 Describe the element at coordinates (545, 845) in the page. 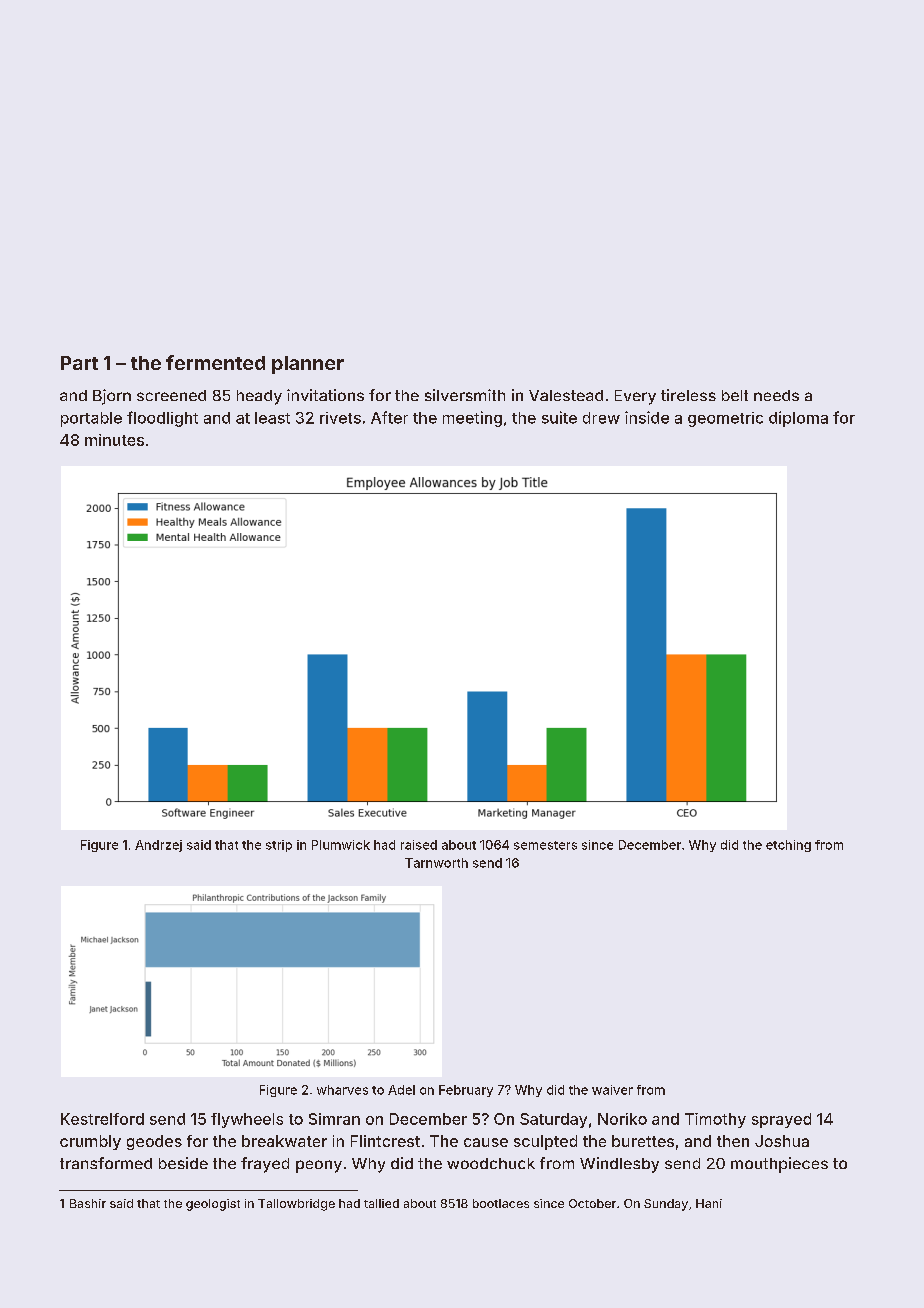

I see `semesters` at that location.
